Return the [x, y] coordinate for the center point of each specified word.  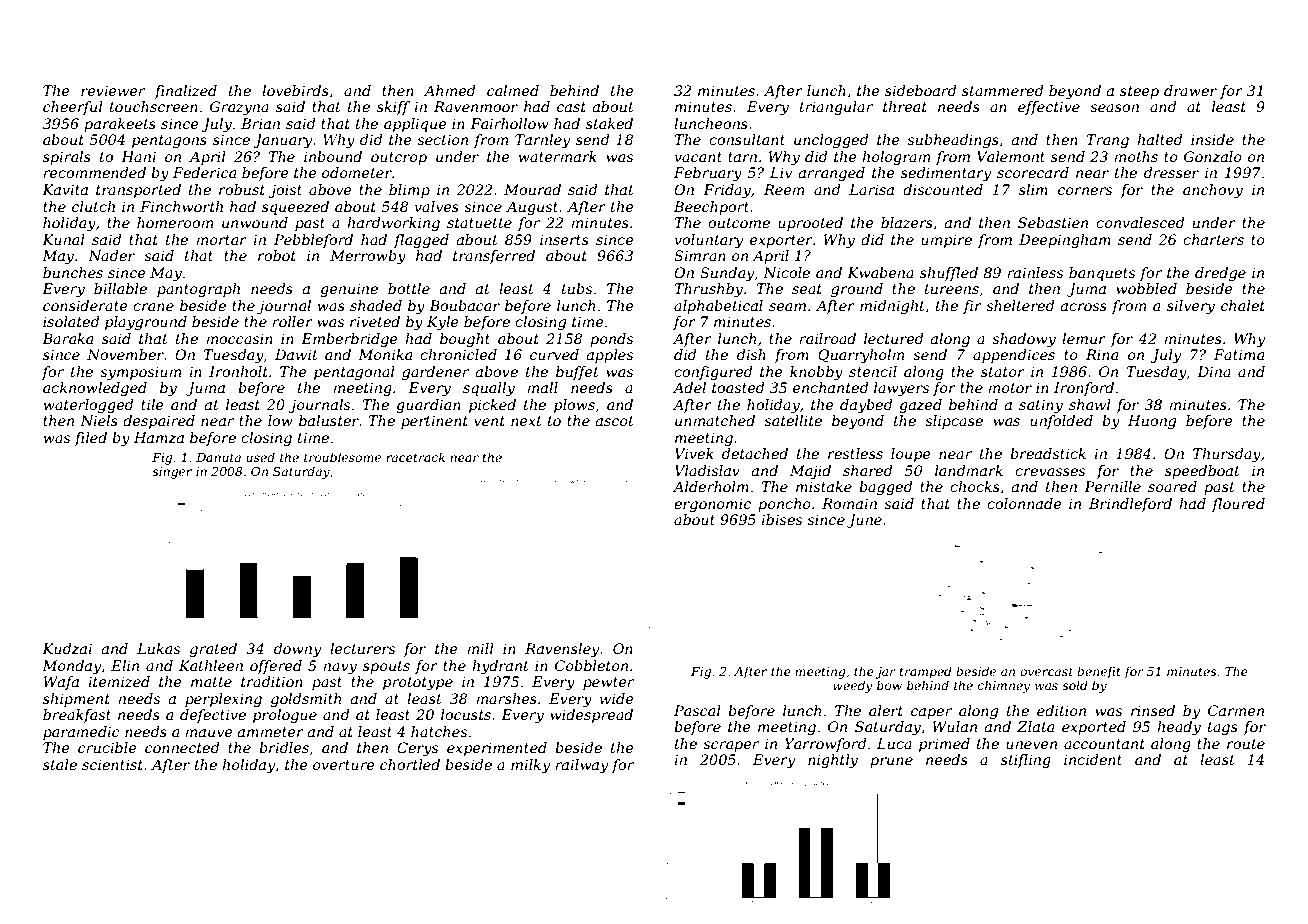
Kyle [443, 323]
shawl [1090, 404]
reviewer [113, 90]
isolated [71, 321]
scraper [731, 746]
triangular [836, 108]
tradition [272, 681]
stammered [1003, 90]
